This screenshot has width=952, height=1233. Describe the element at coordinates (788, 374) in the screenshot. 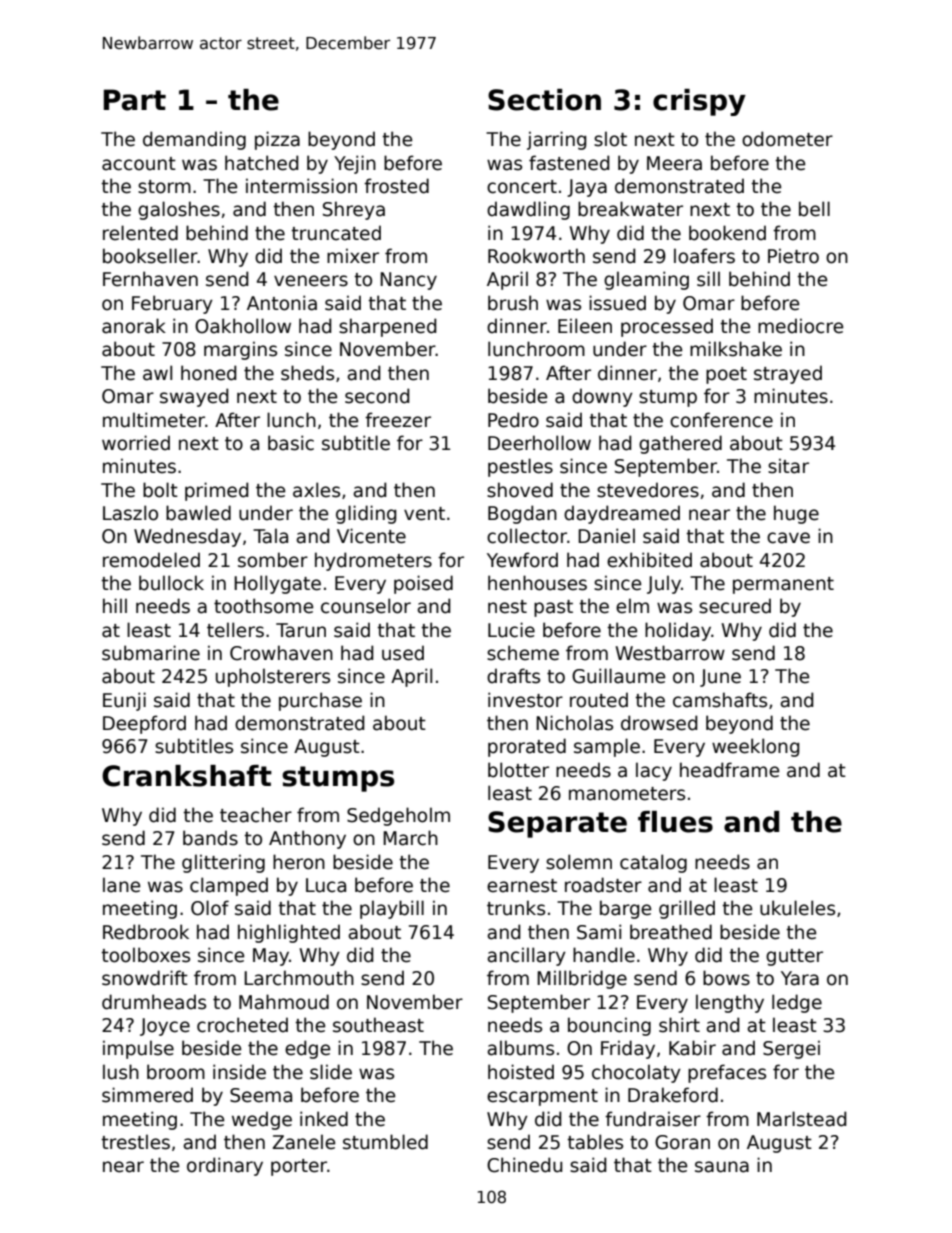

I see `strayed` at that location.
